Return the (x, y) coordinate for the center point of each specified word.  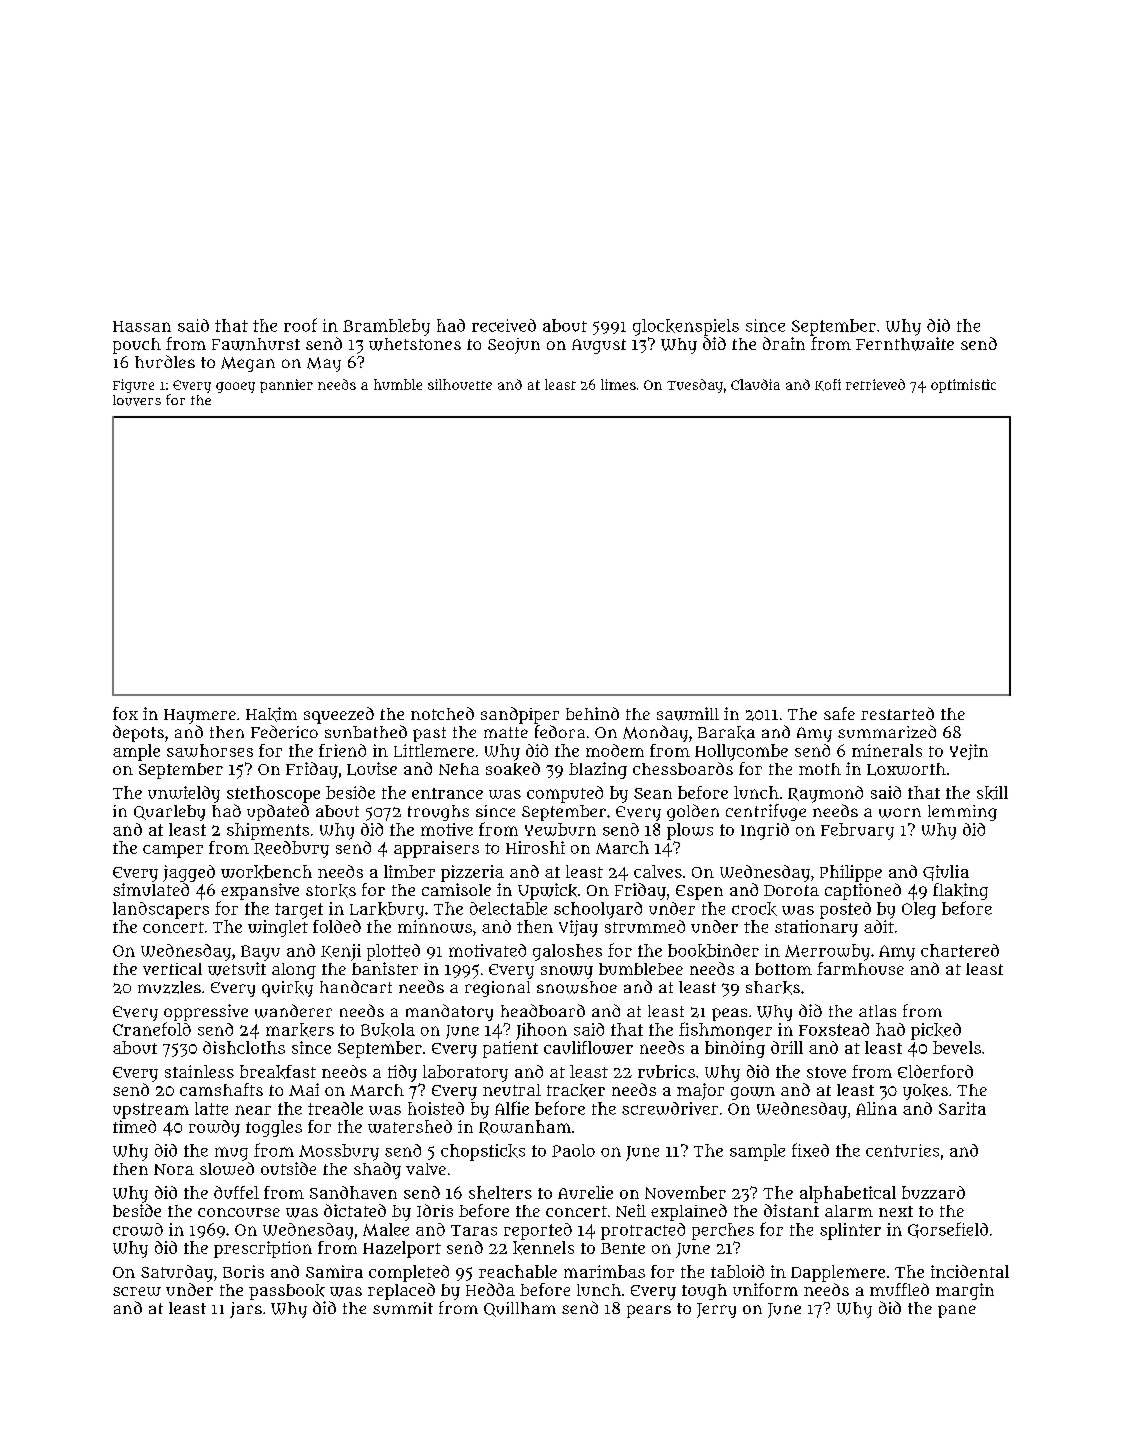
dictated (355, 1210)
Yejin (969, 752)
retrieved (875, 384)
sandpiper (520, 715)
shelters (500, 1192)
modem (615, 750)
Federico (284, 731)
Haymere (200, 716)
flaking (960, 891)
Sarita (962, 1108)
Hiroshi (535, 847)
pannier (286, 386)
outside (288, 1168)
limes (618, 384)
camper (173, 851)
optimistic (963, 386)
